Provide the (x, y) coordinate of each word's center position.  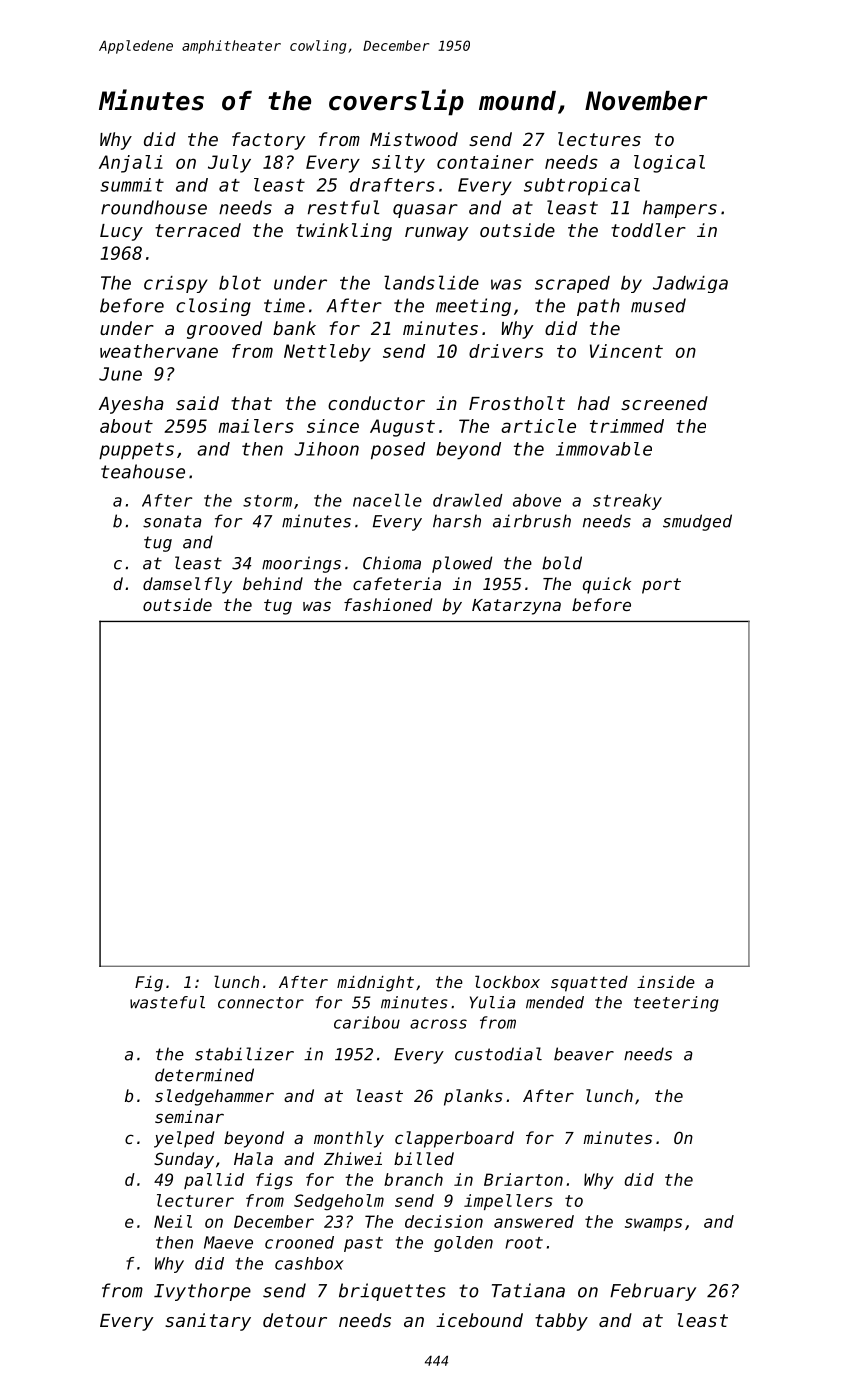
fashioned (388, 604)
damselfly (187, 585)
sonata (172, 521)
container (485, 162)
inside (666, 982)
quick (607, 585)
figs (274, 1181)
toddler (648, 230)
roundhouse (154, 207)
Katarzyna (516, 607)
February (653, 1292)
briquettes (392, 1292)
